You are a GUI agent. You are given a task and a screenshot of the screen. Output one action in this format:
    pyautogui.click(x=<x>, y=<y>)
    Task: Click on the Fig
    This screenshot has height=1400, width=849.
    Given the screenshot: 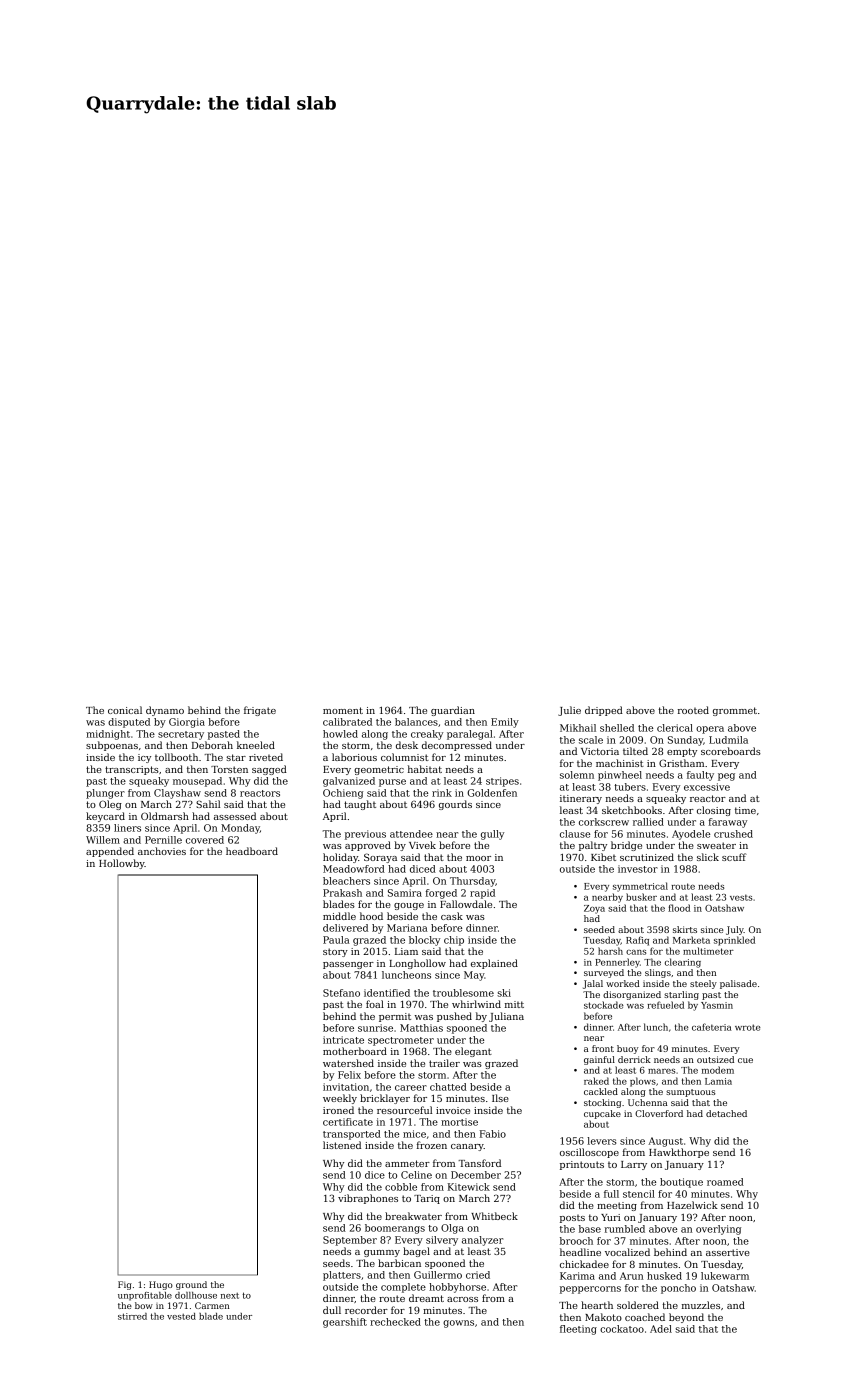 What is the action you would take?
    pyautogui.click(x=125, y=1285)
